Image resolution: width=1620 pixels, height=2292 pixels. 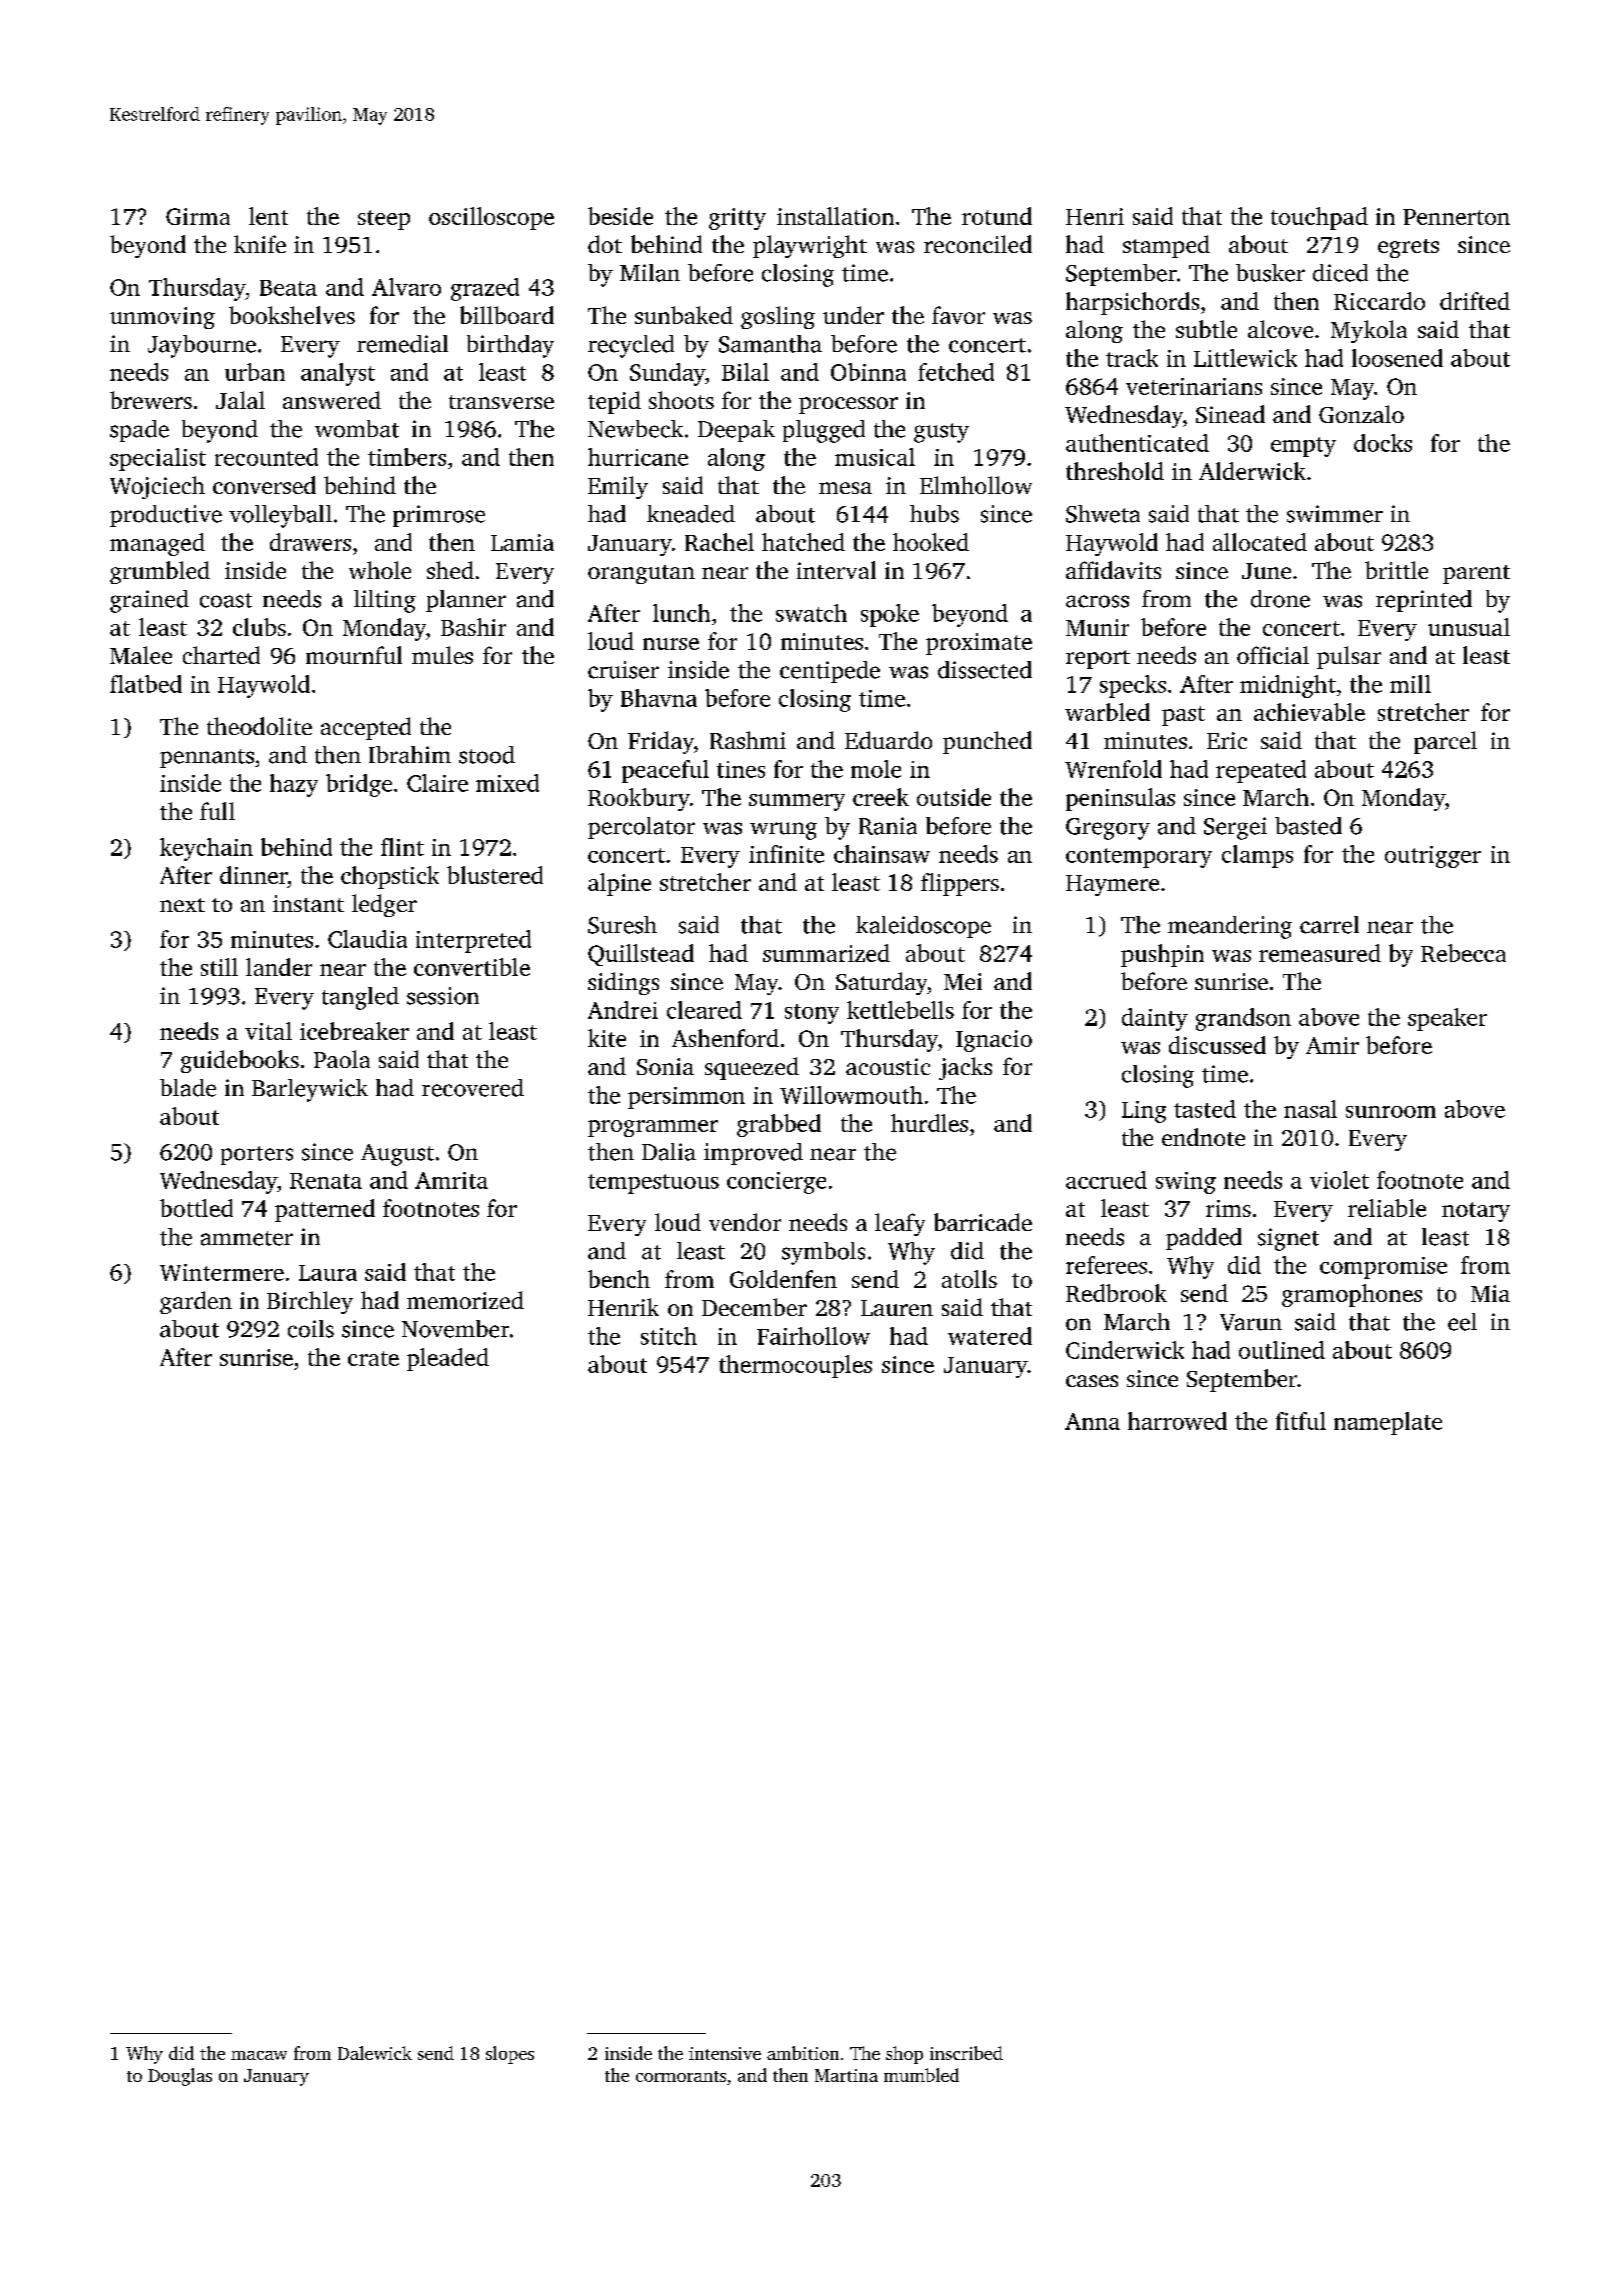 I want to click on outrigger, so click(x=1433, y=857).
